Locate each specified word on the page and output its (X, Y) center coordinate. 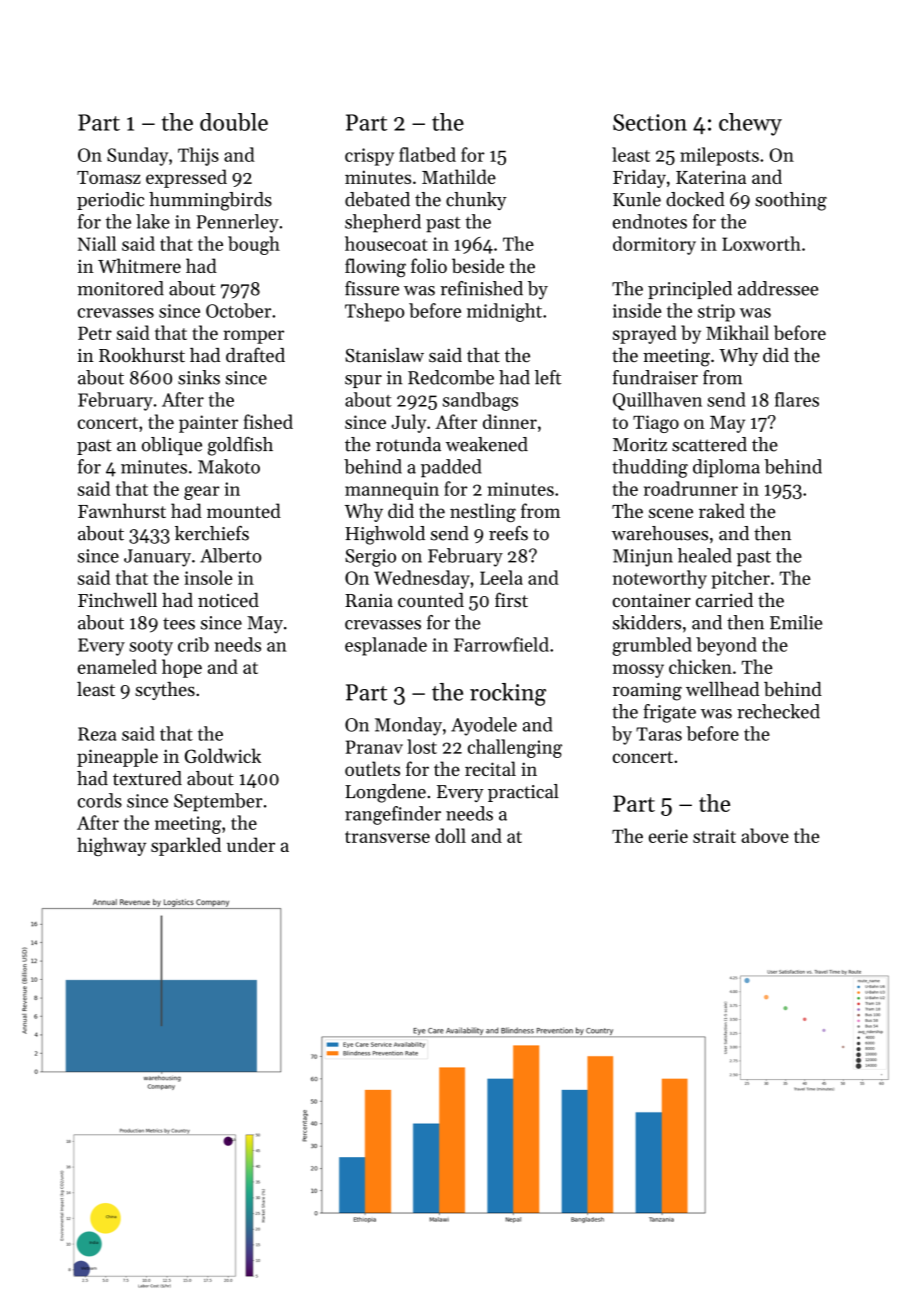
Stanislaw (384, 355)
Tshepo (374, 312)
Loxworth (761, 243)
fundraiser (655, 377)
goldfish (240, 446)
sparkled (186, 846)
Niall (97, 243)
